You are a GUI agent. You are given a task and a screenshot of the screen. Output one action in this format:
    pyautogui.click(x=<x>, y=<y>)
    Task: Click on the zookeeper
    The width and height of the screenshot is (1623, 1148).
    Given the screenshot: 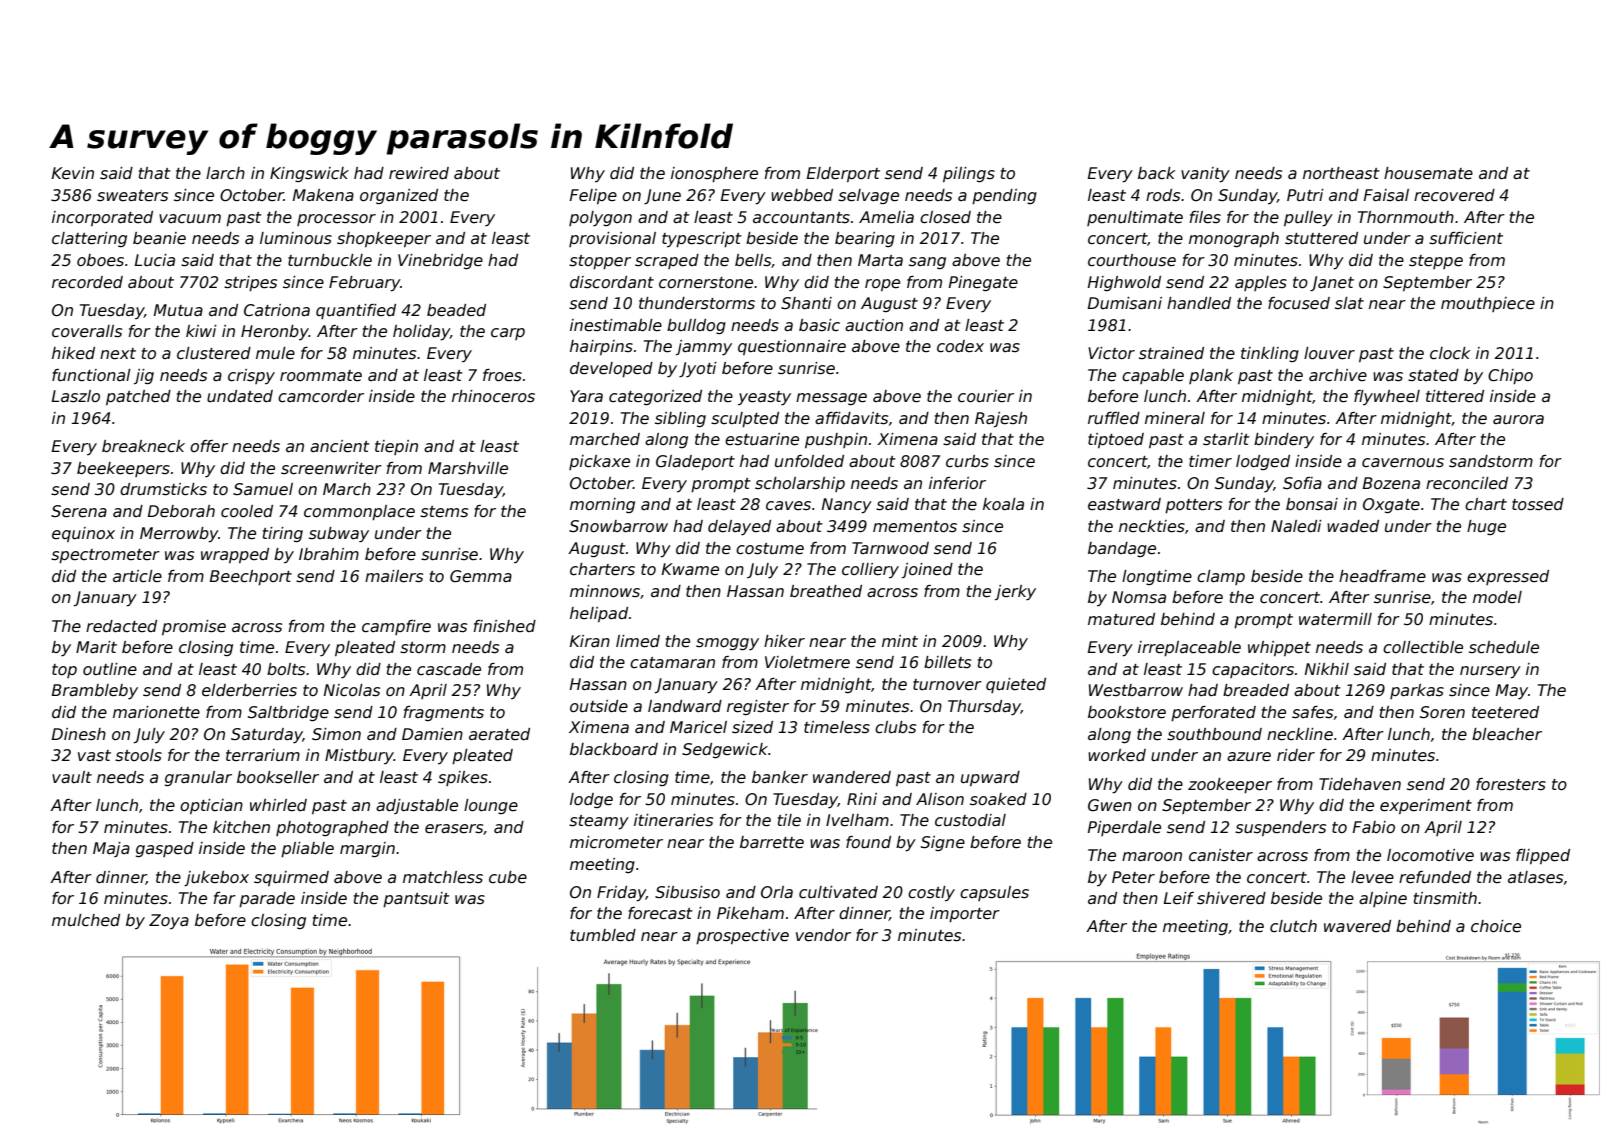 What is the action you would take?
    pyautogui.click(x=1230, y=785)
